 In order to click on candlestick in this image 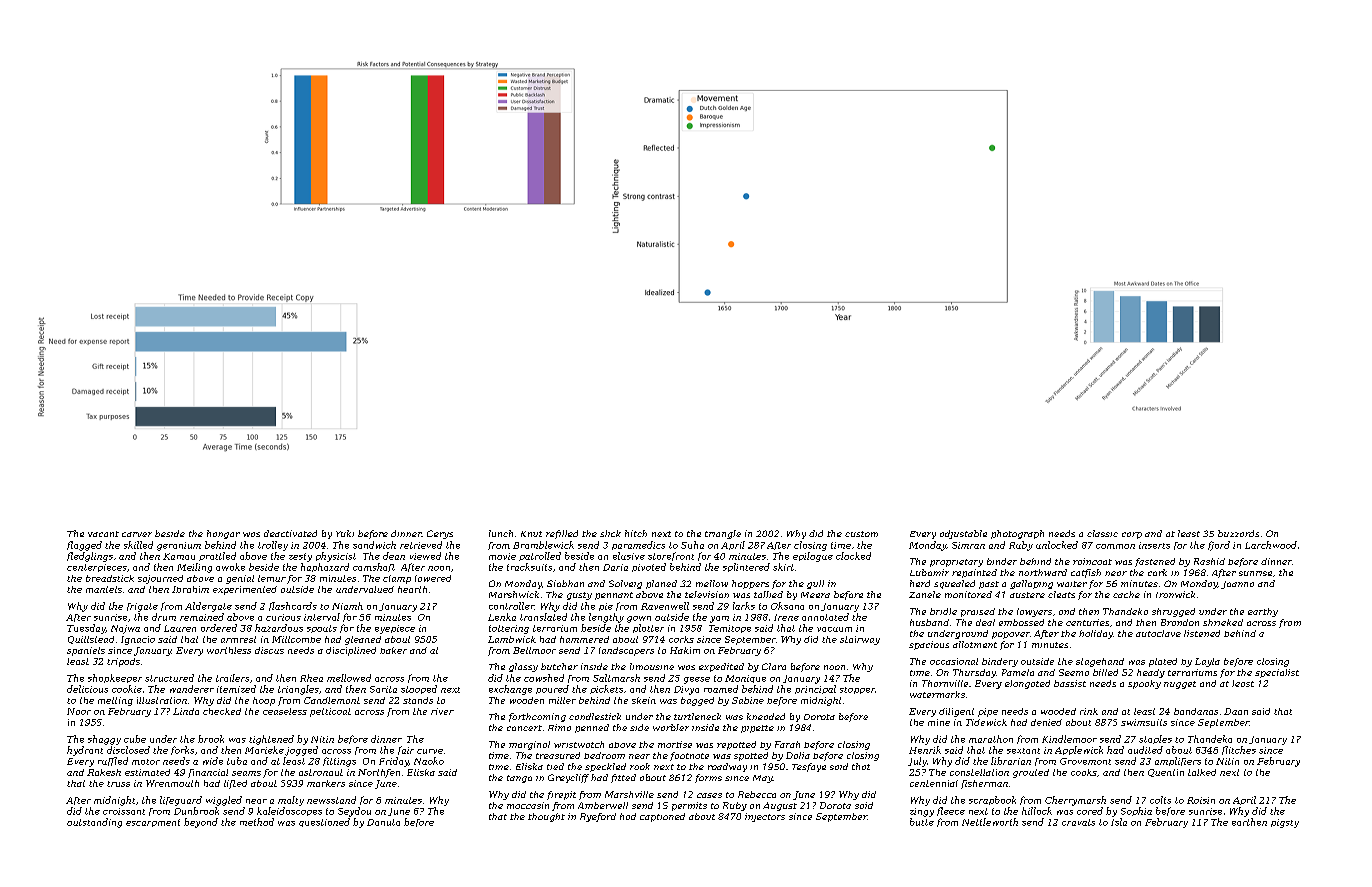, I will do `click(595, 716)`.
